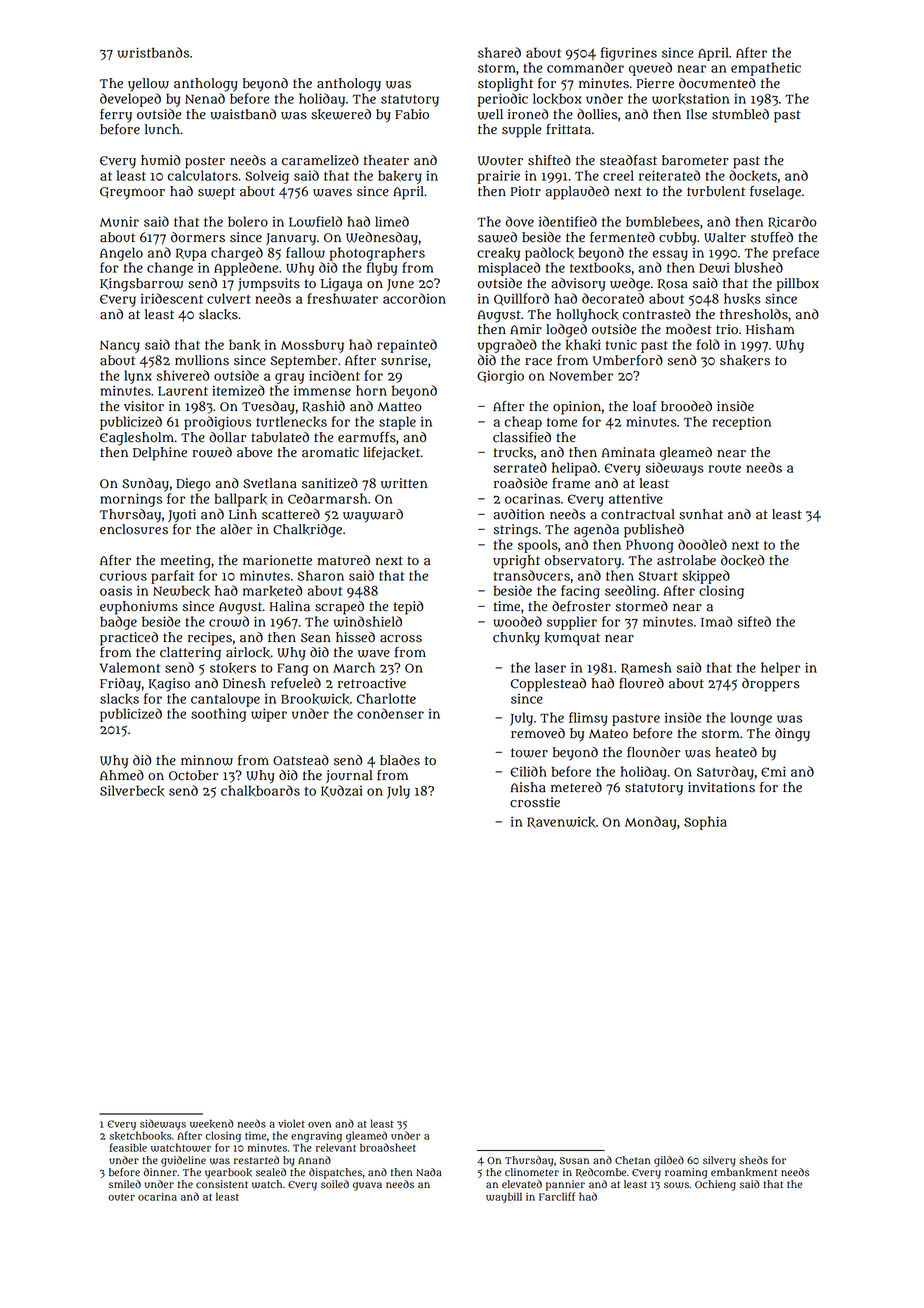  I want to click on smiled, so click(125, 1184).
